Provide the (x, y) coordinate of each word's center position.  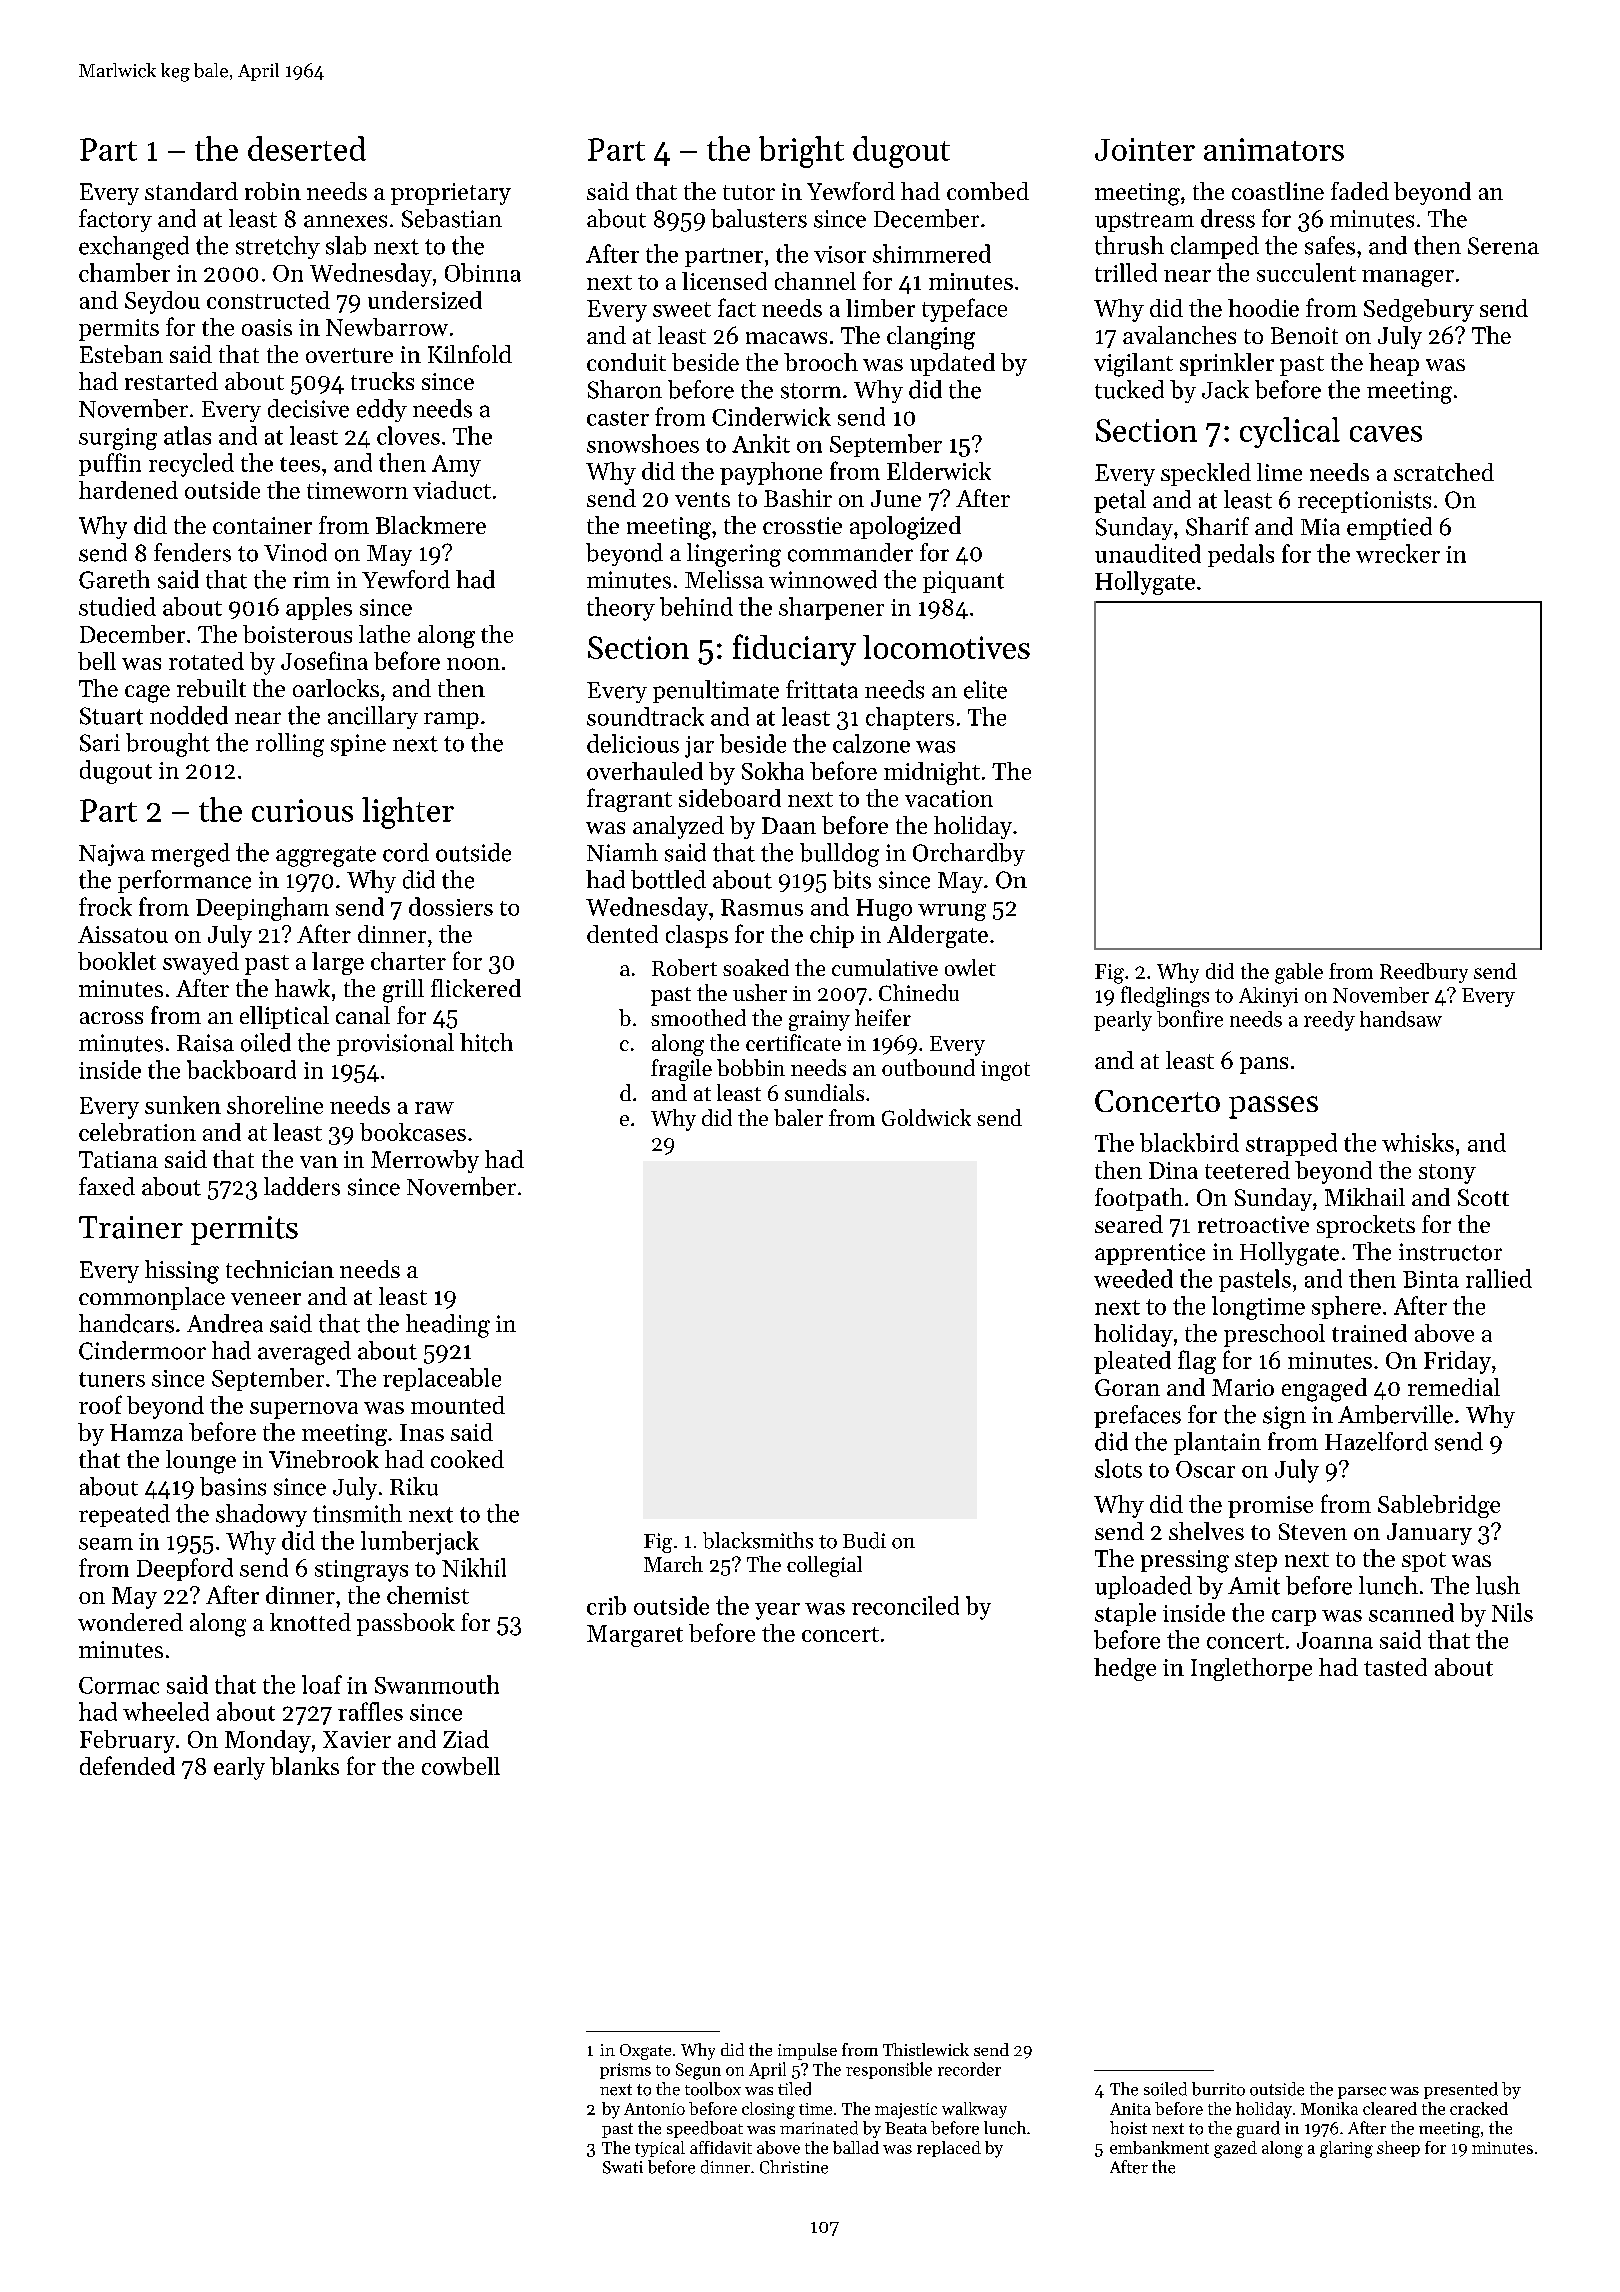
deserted (307, 148)
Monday (268, 1741)
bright (801, 152)
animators (1274, 149)
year (777, 1611)
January (1429, 1534)
